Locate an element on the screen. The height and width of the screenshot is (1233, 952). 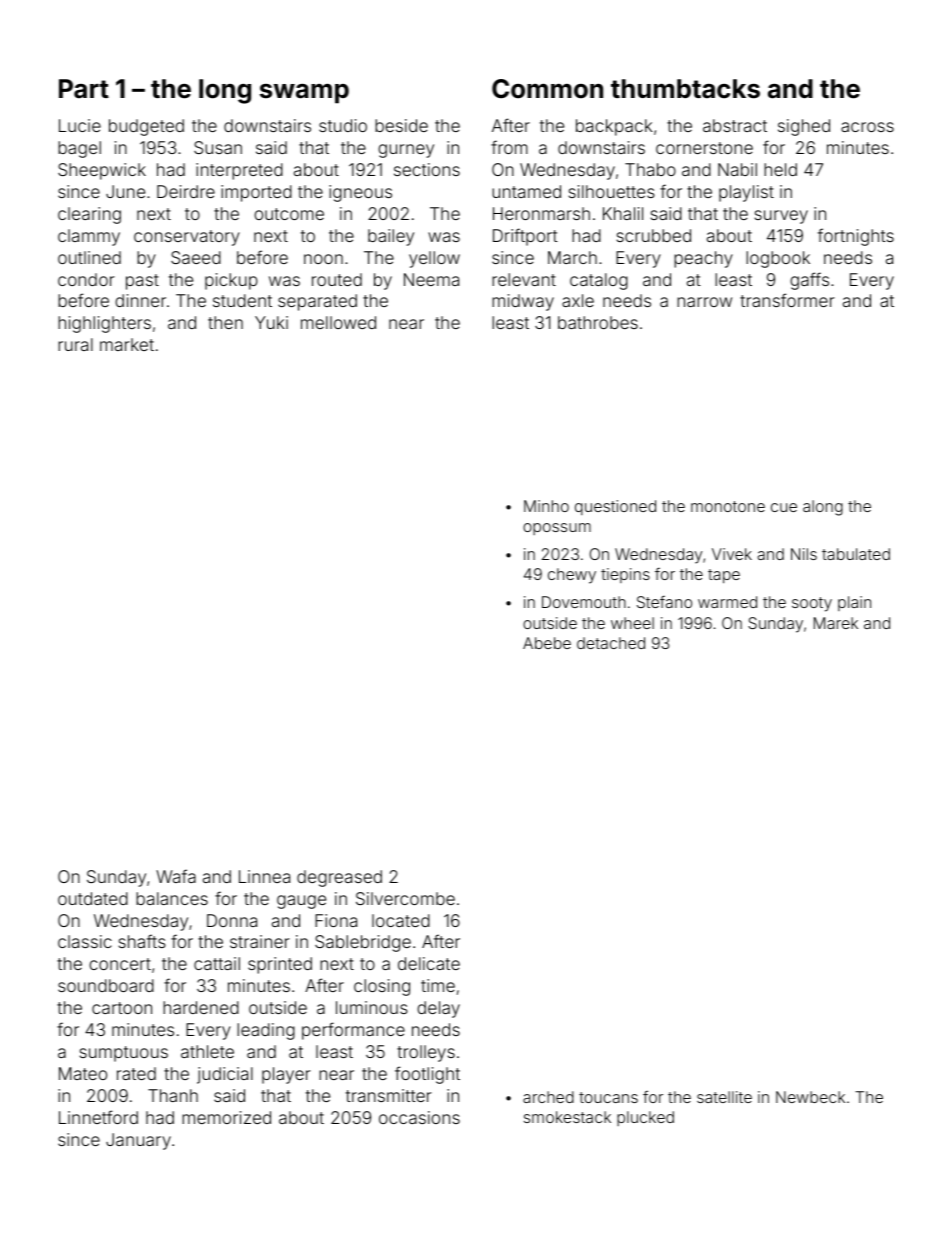
Silvercombe is located at coordinates (405, 898).
